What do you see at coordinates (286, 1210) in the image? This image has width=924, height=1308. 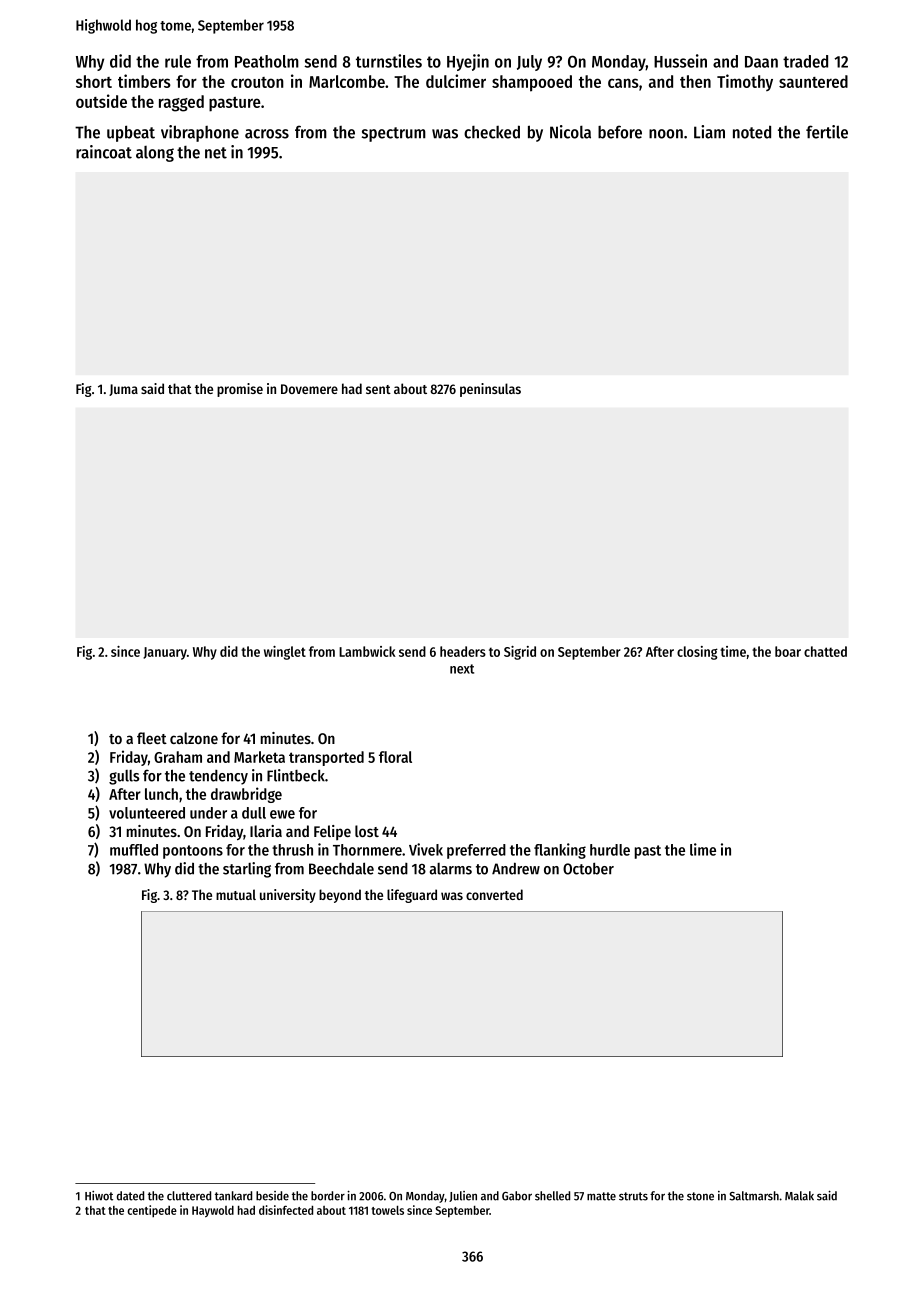 I see `disinfected` at bounding box center [286, 1210].
